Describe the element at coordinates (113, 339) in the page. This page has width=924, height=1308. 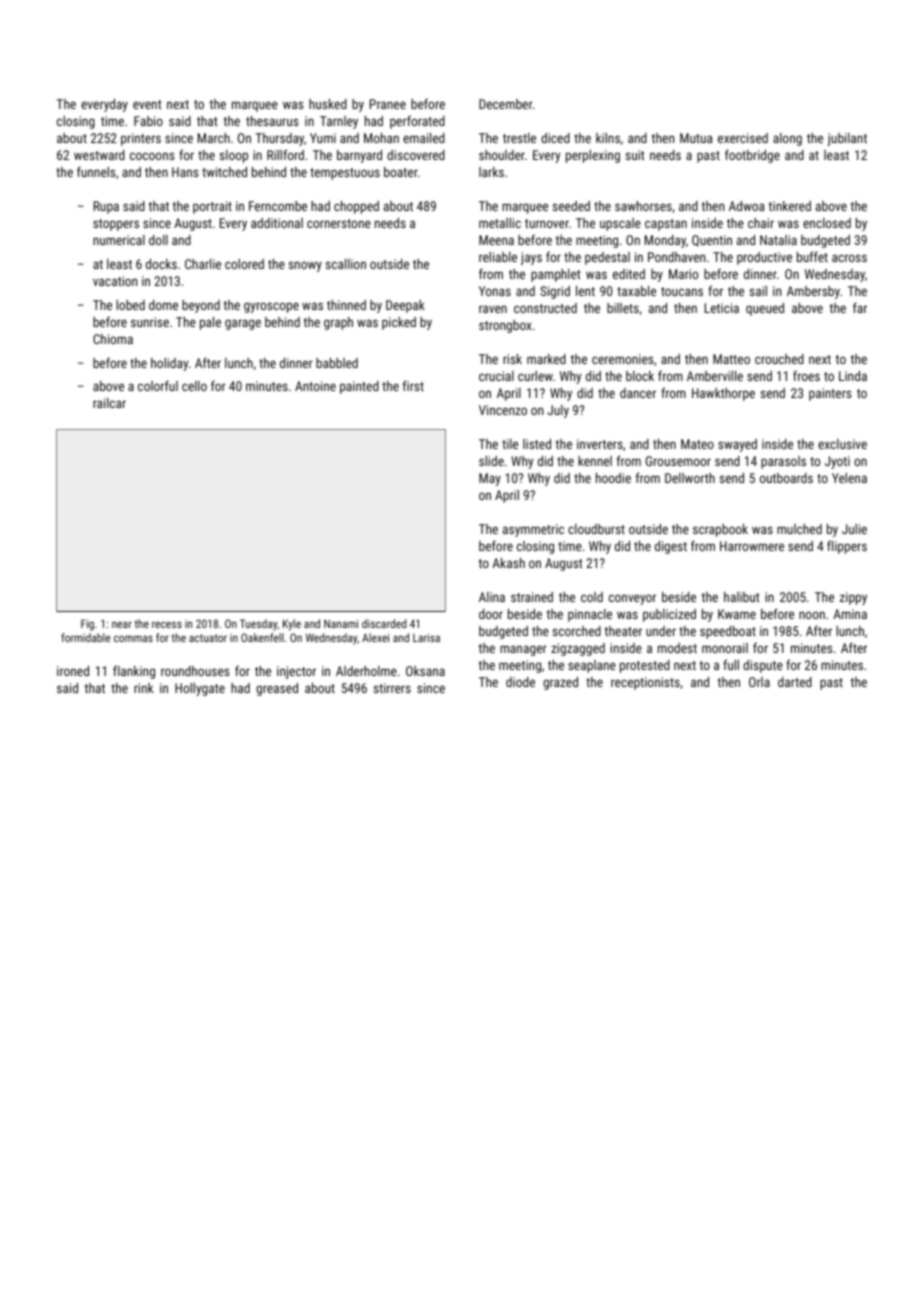
I see `Chioma` at that location.
